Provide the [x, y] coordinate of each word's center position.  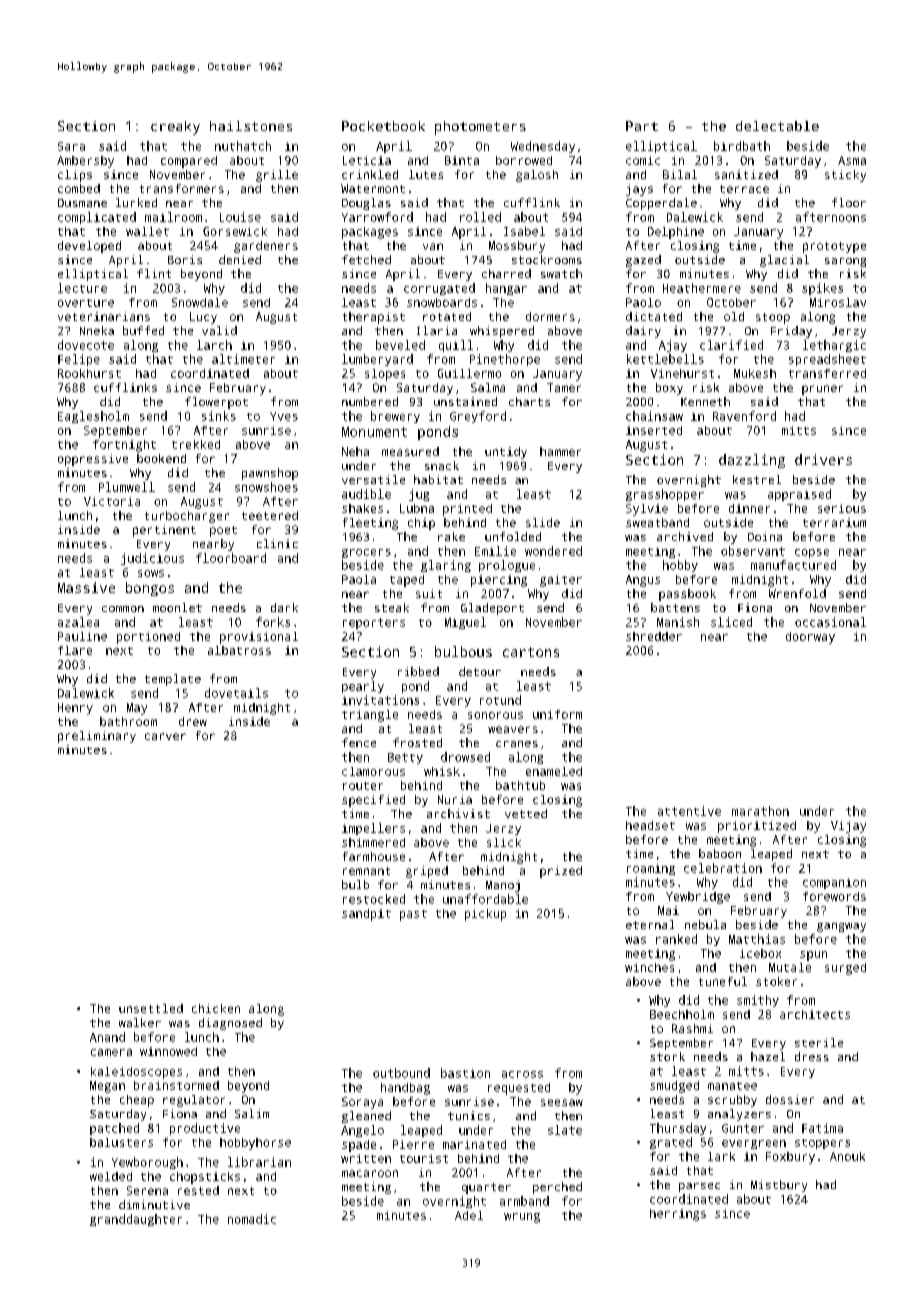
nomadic [252, 1219]
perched [557, 1188]
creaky [175, 128]
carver [165, 736]
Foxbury [790, 1158]
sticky [845, 176]
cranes [517, 744]
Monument [374, 432]
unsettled [151, 1008]
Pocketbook [383, 126]
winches [649, 967]
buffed [143, 330]
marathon [760, 811]
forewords [834, 896]
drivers [823, 459]
